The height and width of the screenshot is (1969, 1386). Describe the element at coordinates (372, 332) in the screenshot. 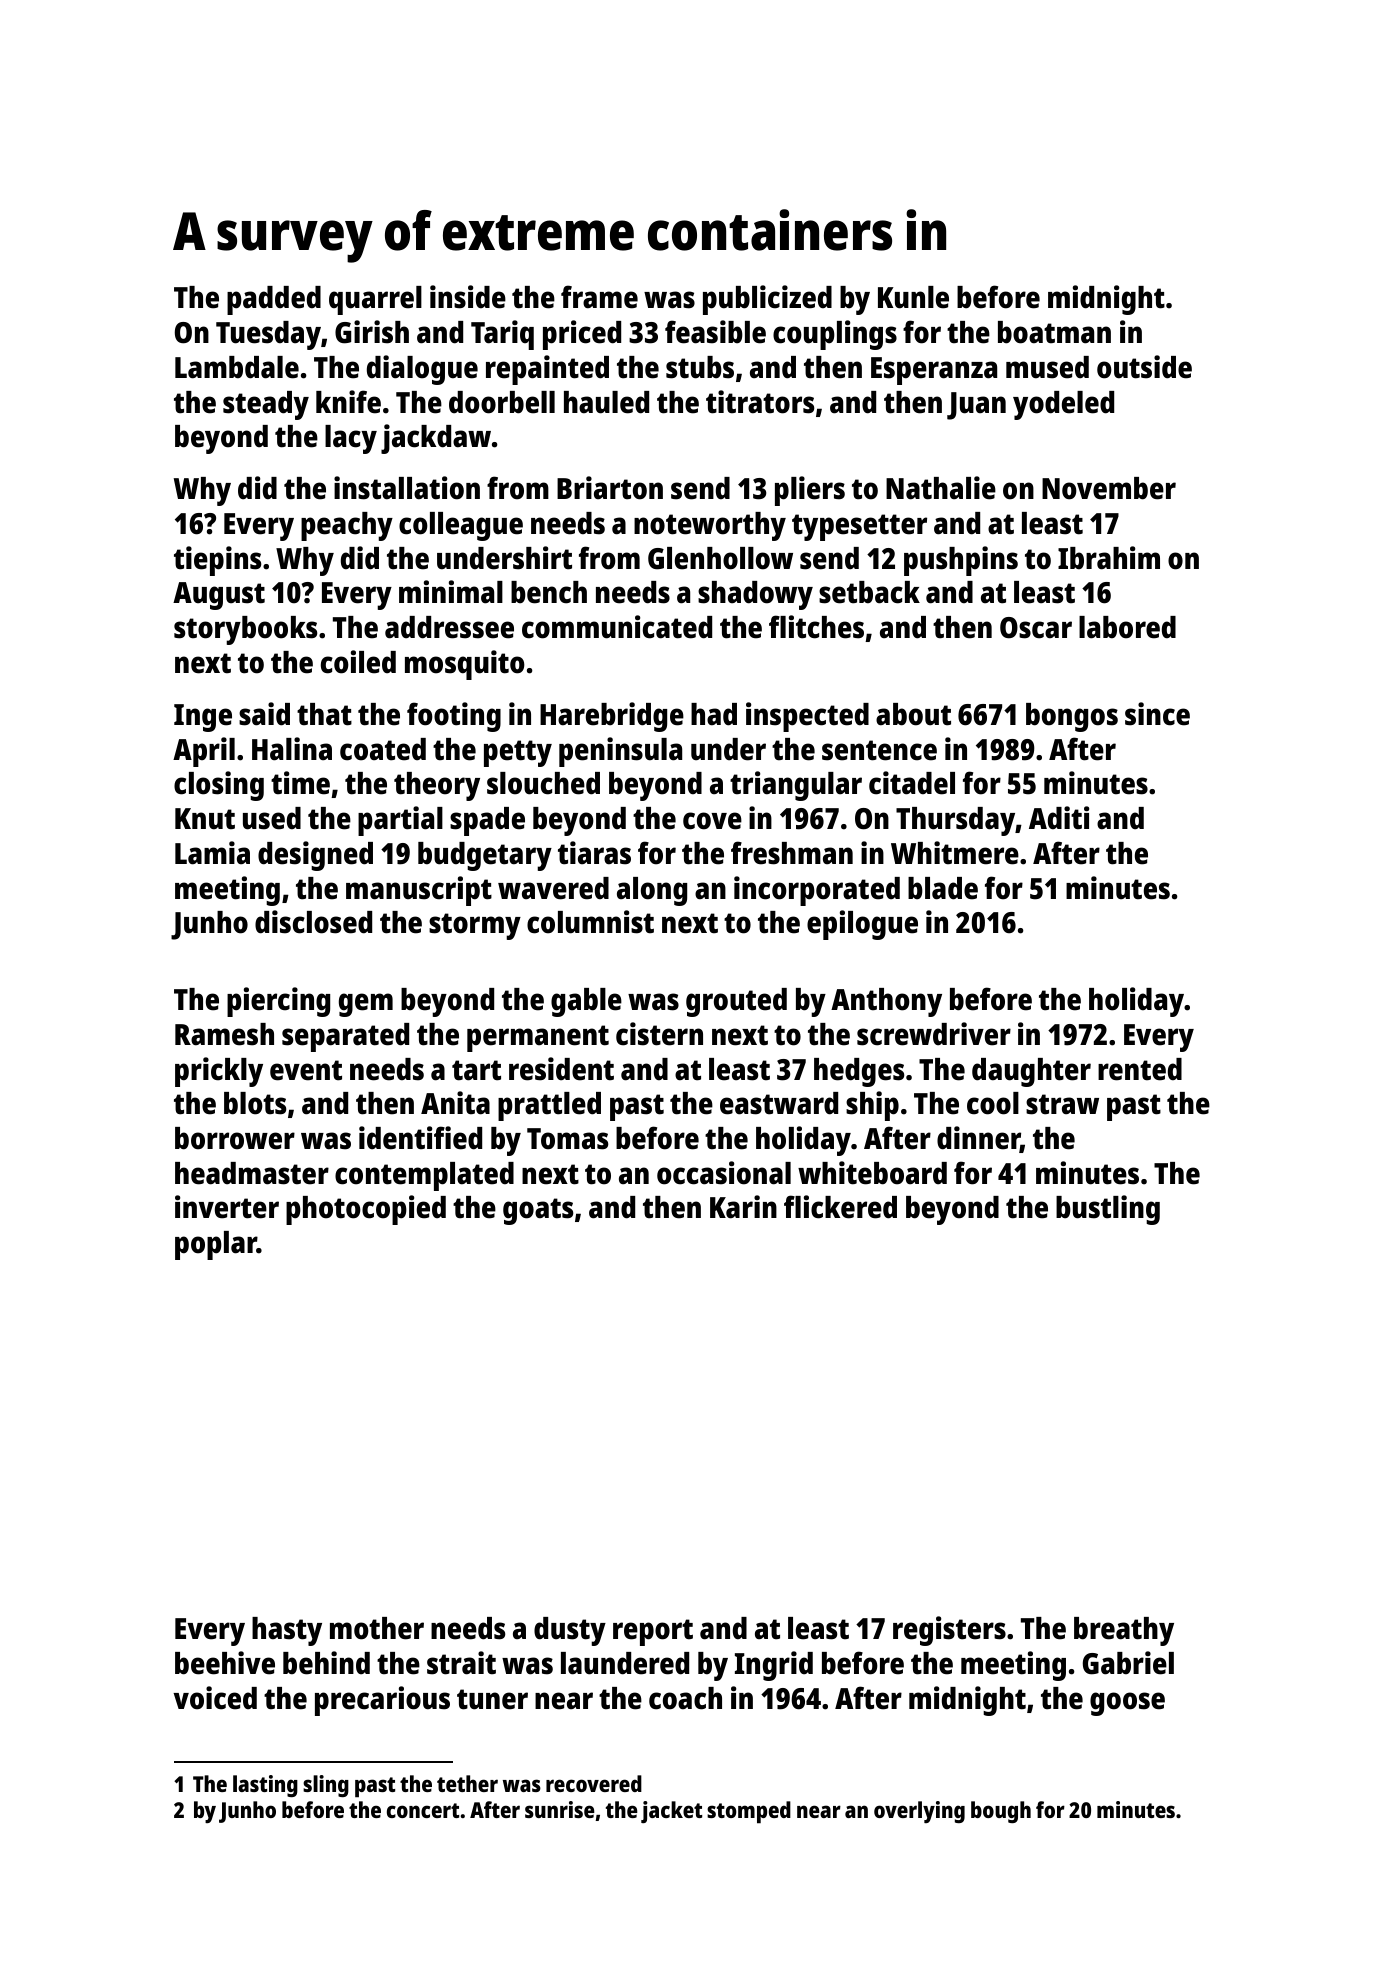

I see `Girish` at that location.
